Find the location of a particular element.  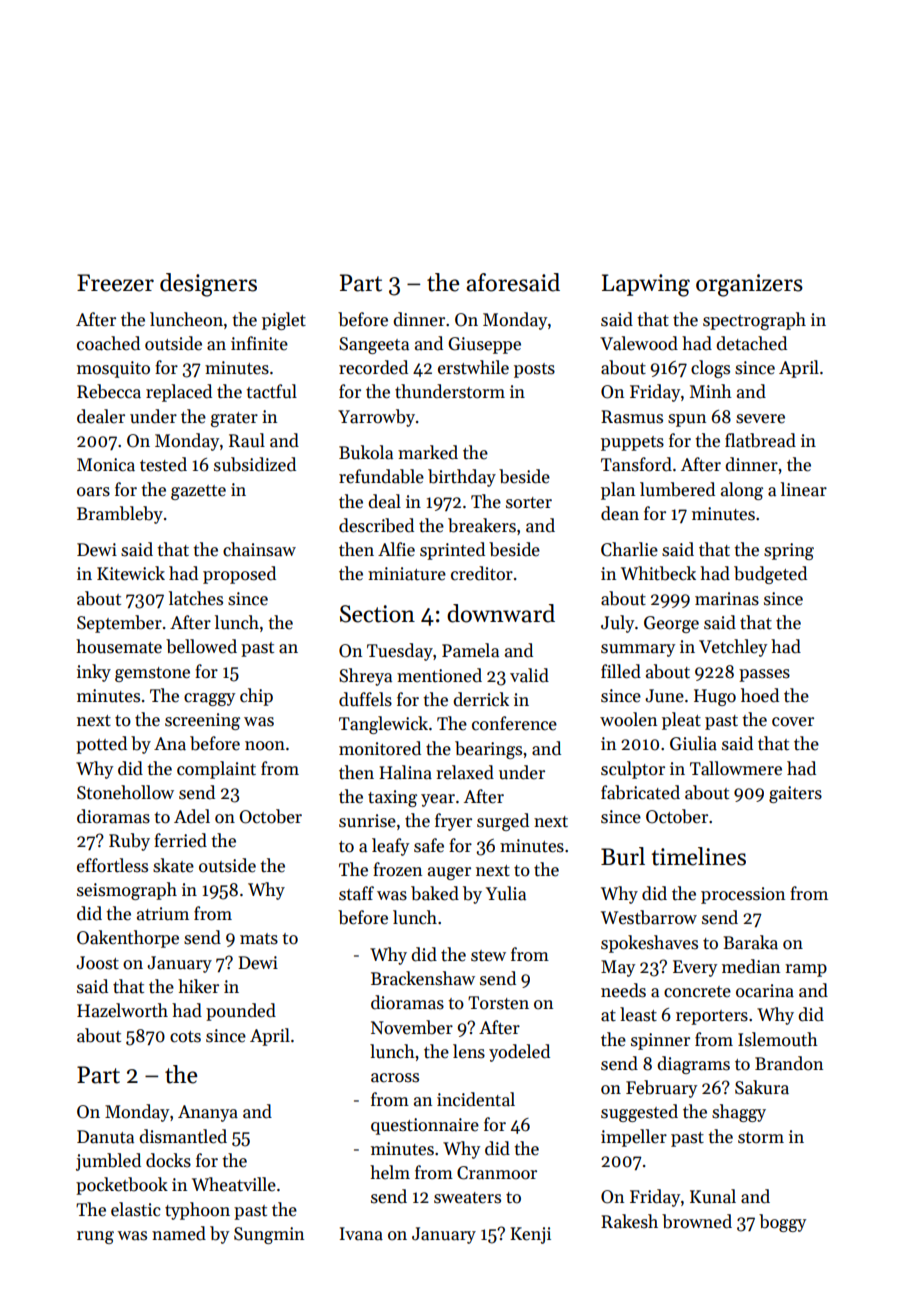

Giuseppe is located at coordinates (484, 345).
